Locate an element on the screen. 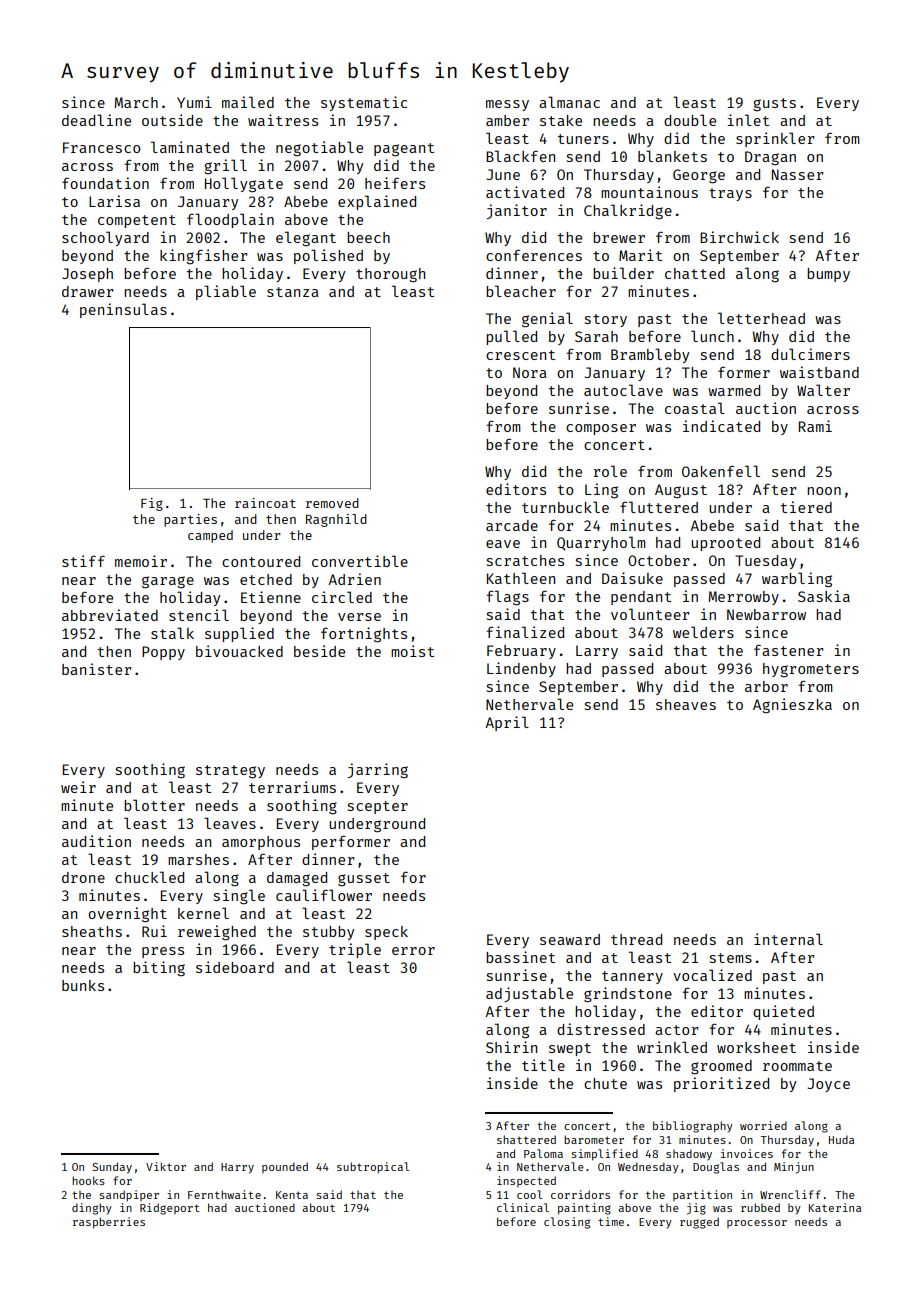 This screenshot has height=1311, width=924. inlet is located at coordinates (748, 120).
